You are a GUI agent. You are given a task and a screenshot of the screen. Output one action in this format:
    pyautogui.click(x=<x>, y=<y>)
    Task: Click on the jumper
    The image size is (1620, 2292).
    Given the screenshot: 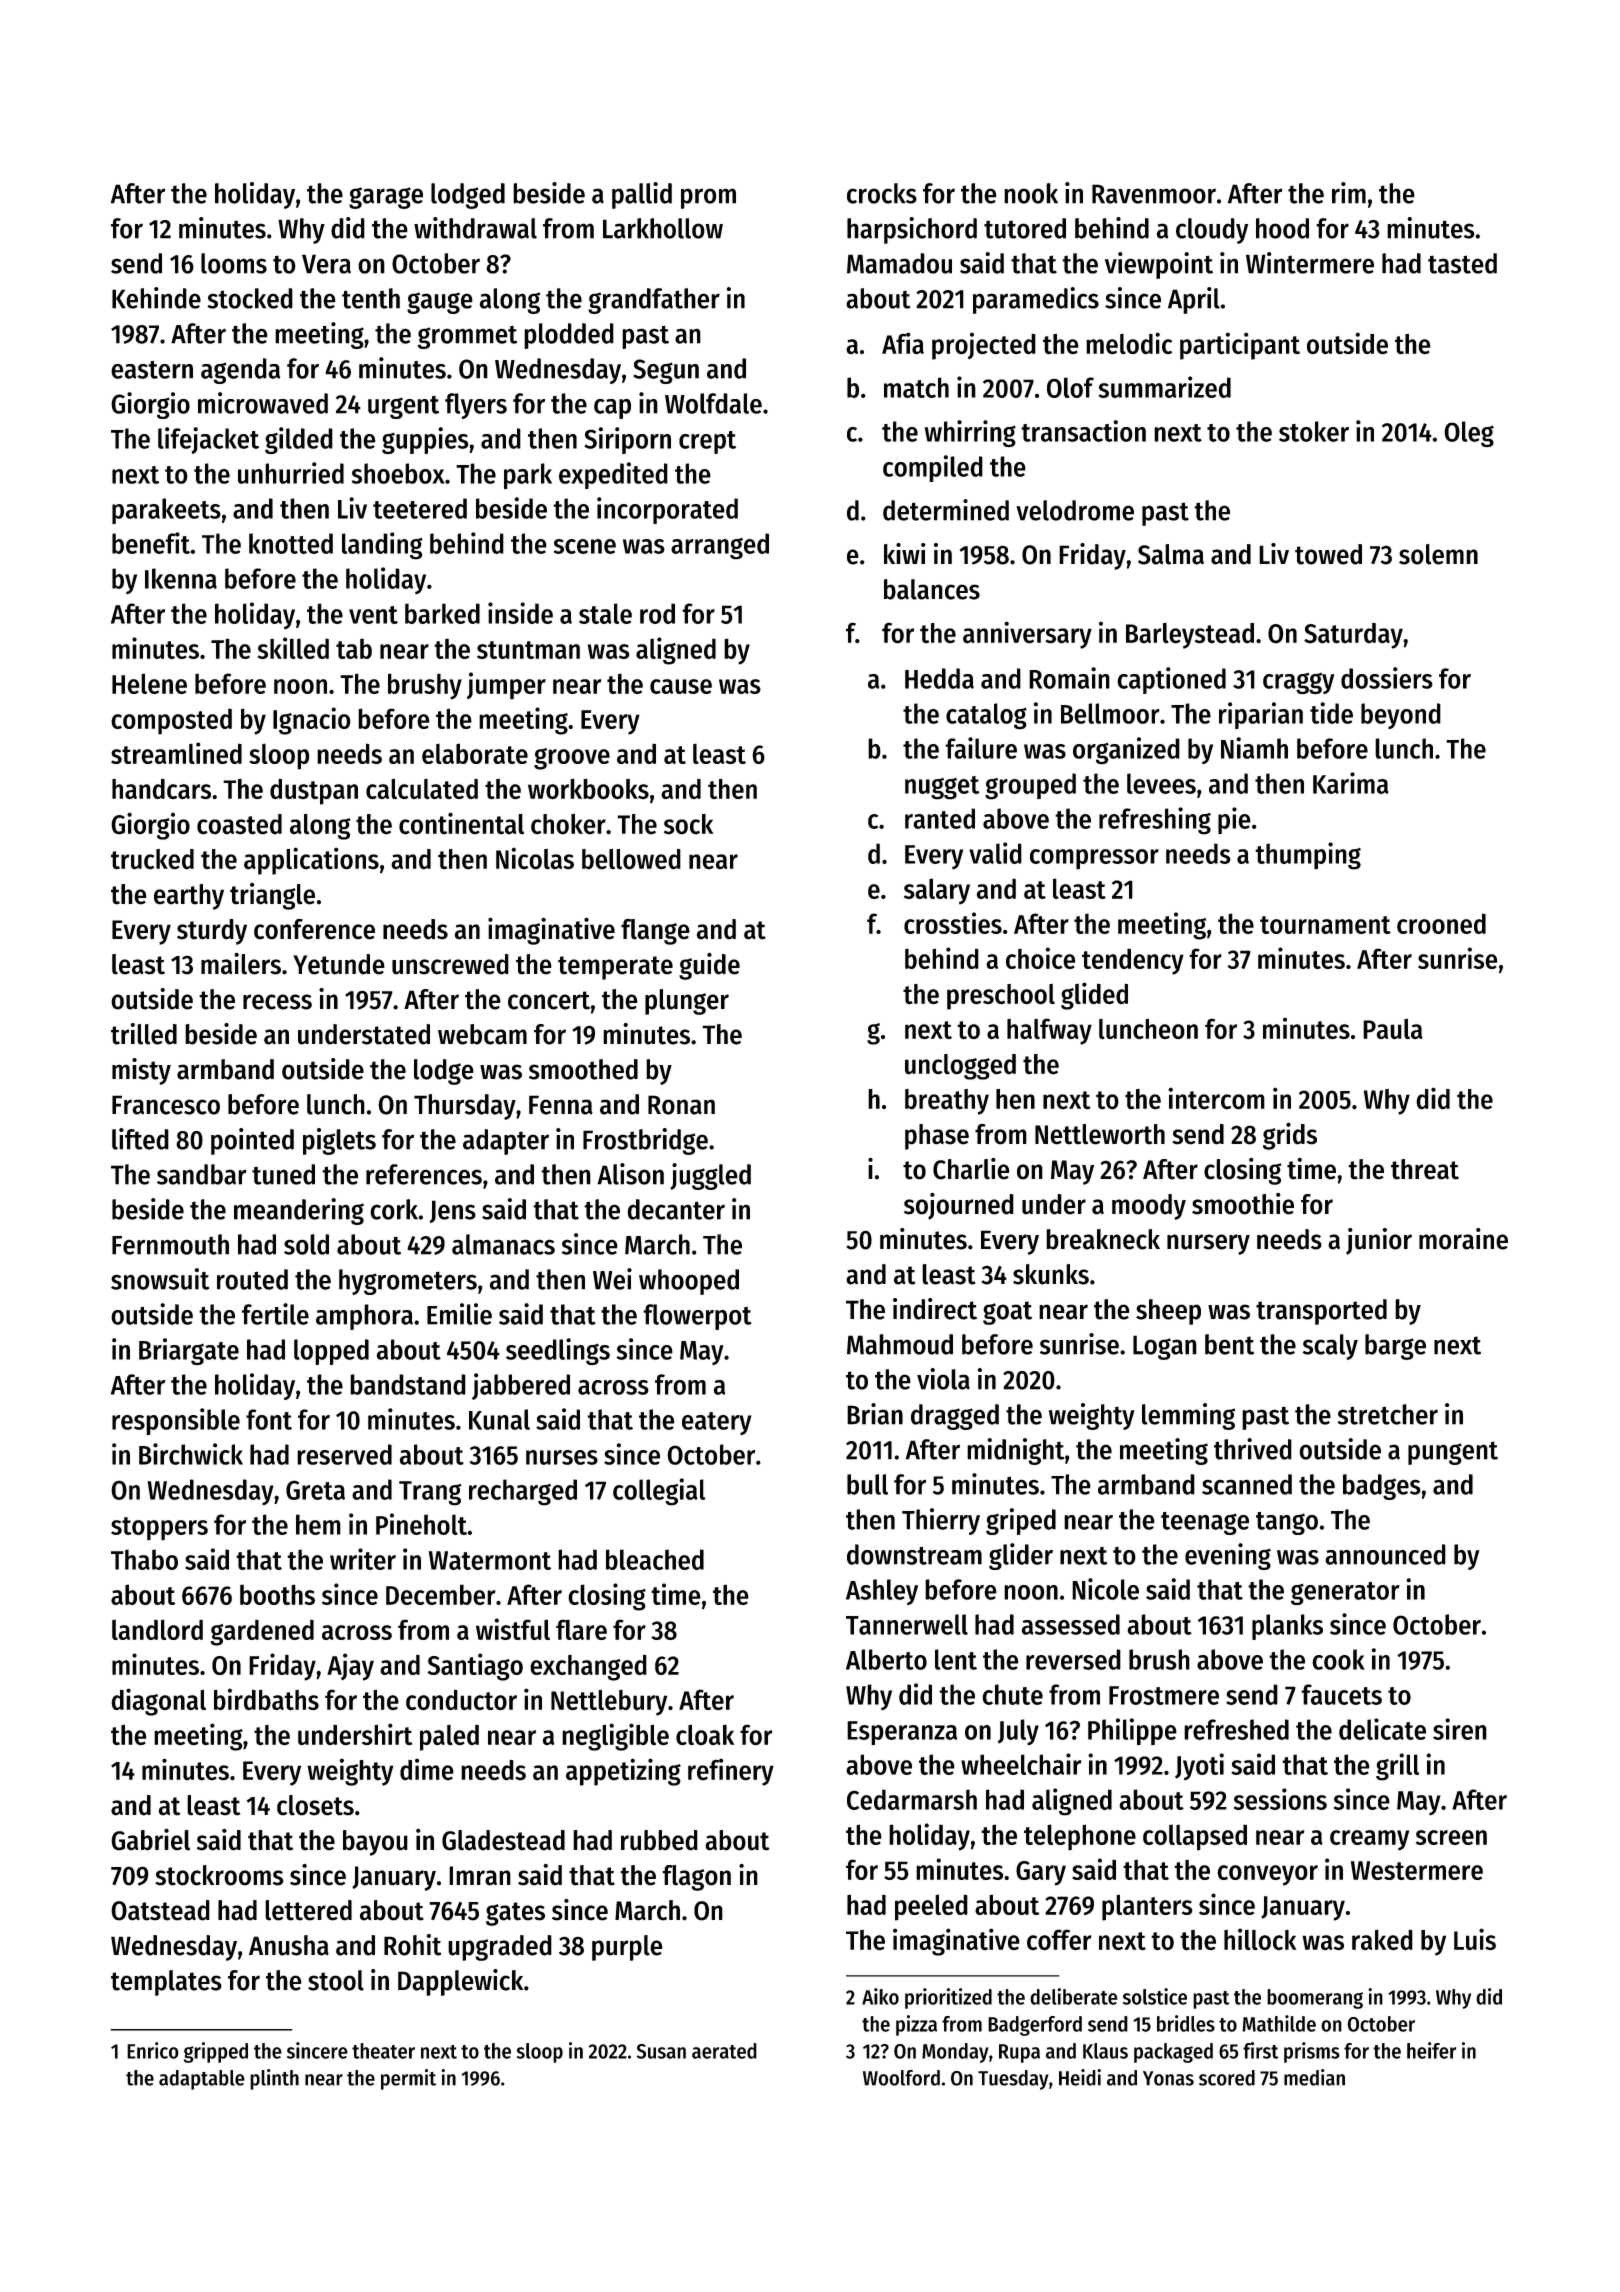 What is the action you would take?
    pyautogui.click(x=506, y=686)
